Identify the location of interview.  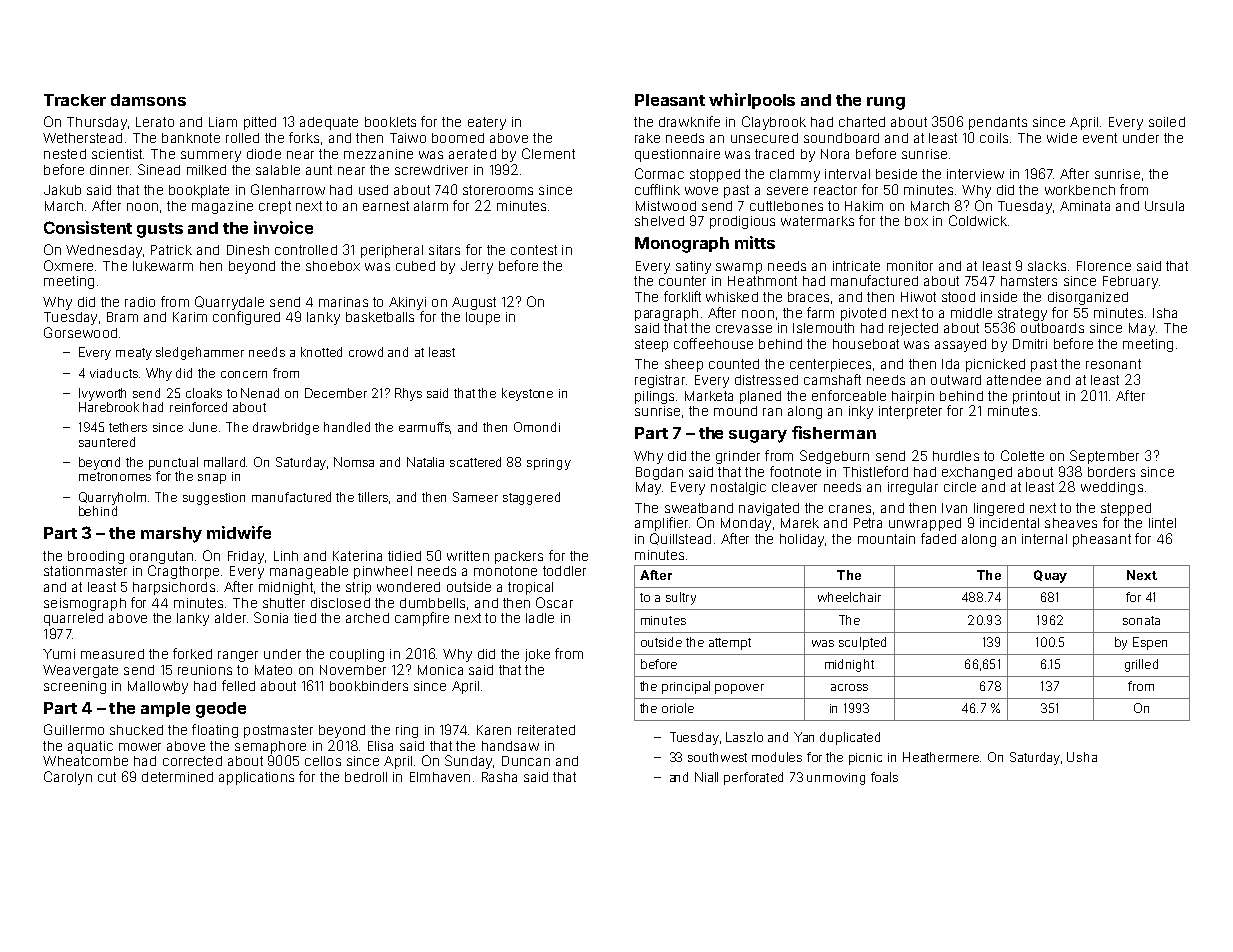
(975, 174).
